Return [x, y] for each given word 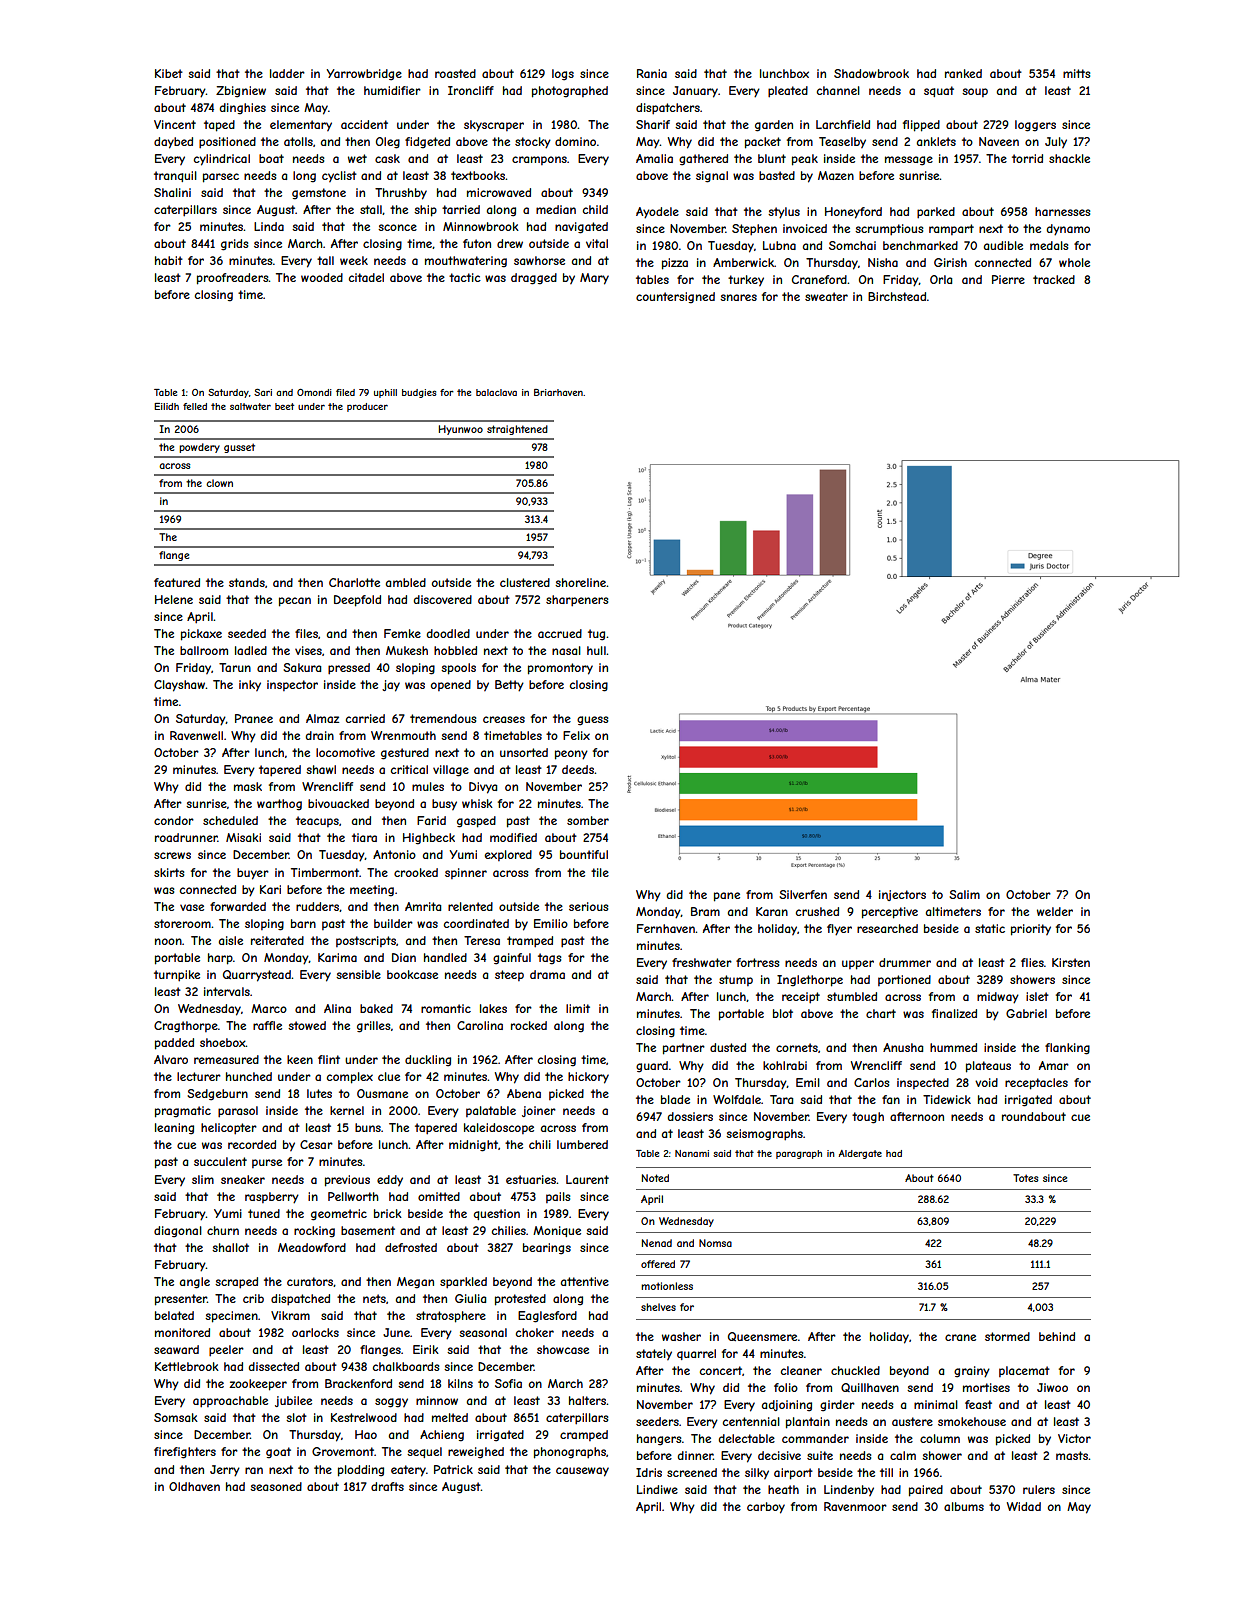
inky [250, 685]
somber [588, 820]
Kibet [169, 73]
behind [1057, 1336]
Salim [964, 894]
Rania [652, 73]
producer [367, 407]
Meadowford [312, 1247]
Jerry [225, 1471]
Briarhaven [558, 392]
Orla [941, 279]
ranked [963, 73]
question [497, 1214]
